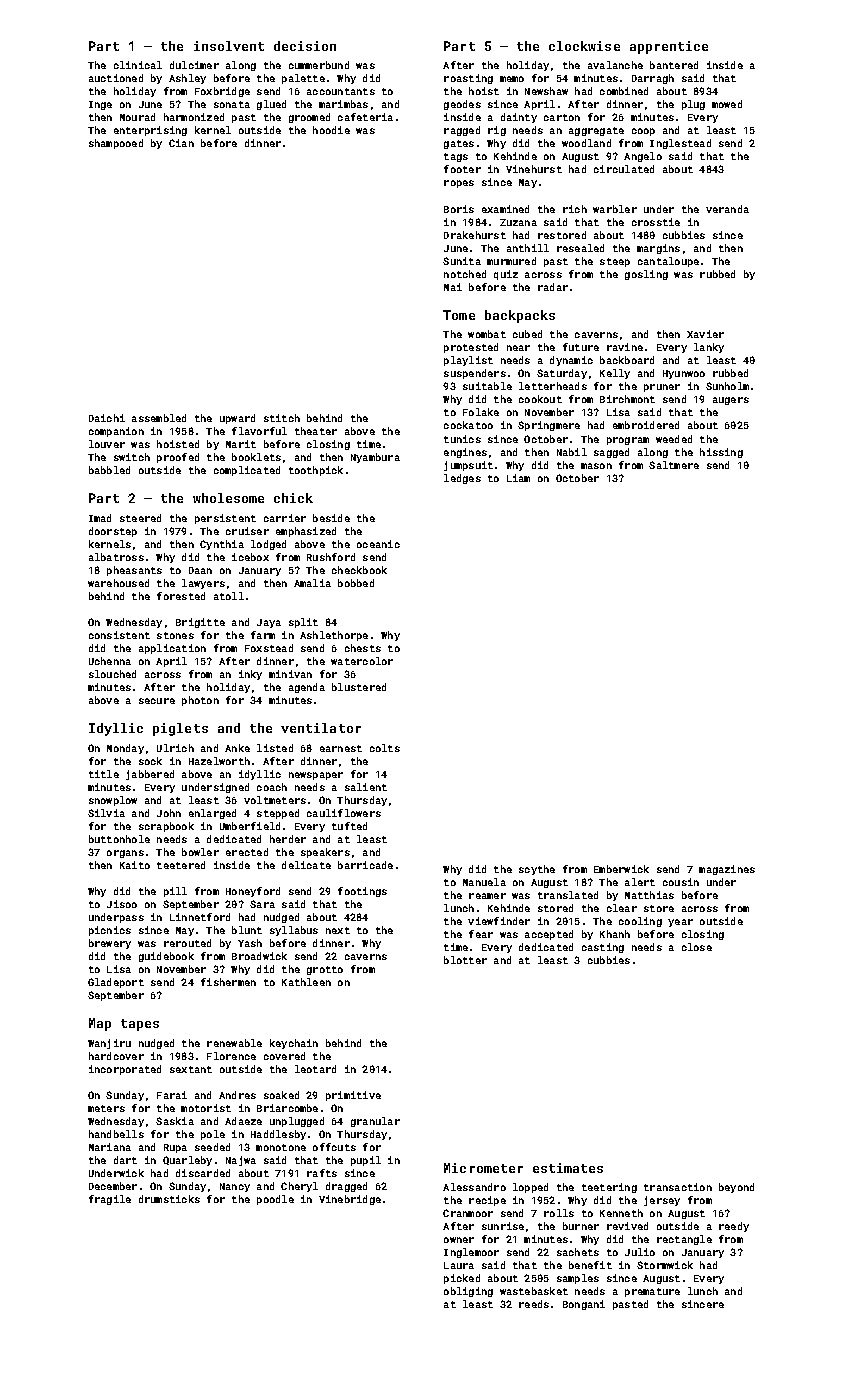  Describe the element at coordinates (584, 46) in the document. I see `clockwise` at that location.
